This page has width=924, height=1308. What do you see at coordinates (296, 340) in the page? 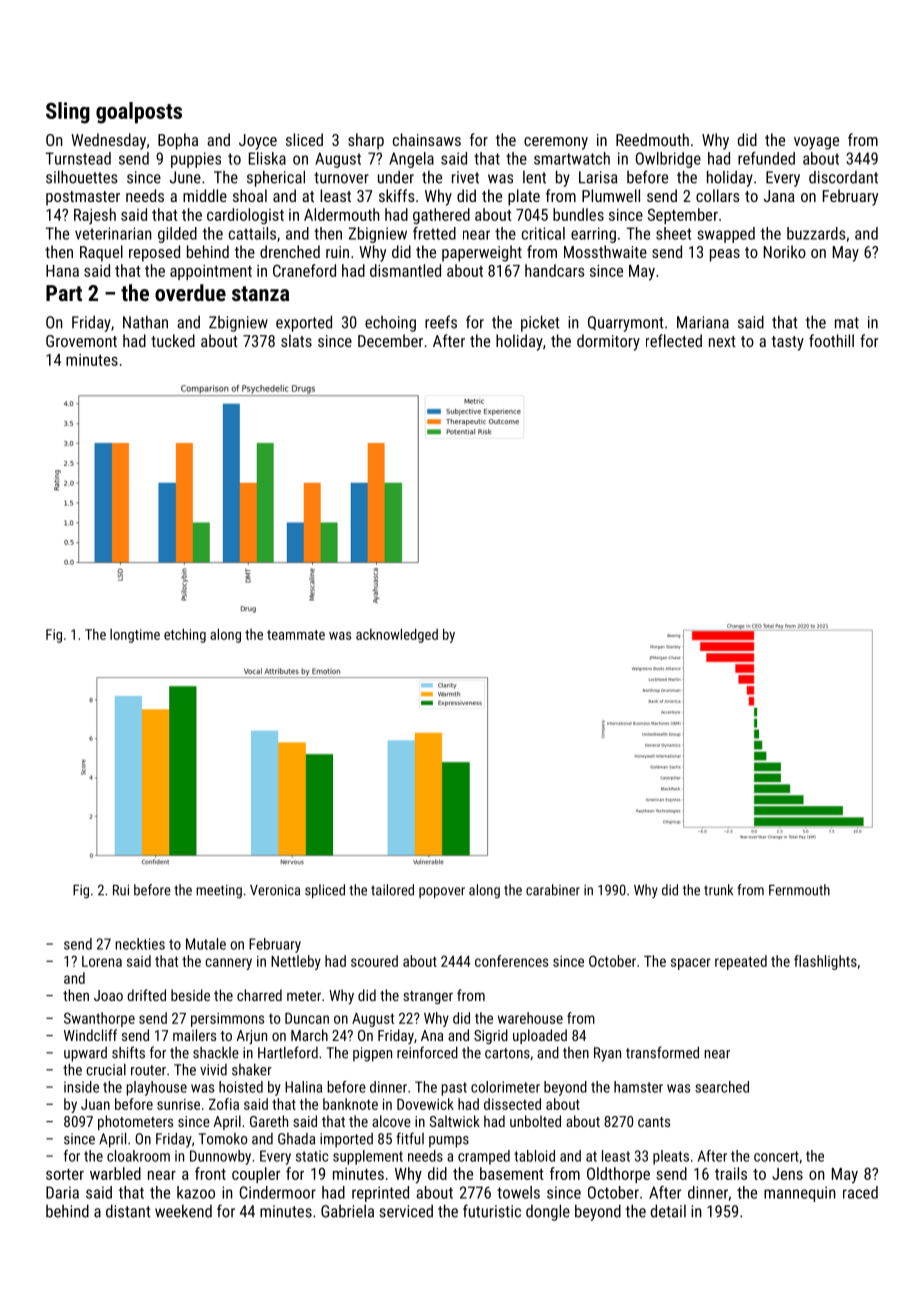
I see `slats` at bounding box center [296, 340].
